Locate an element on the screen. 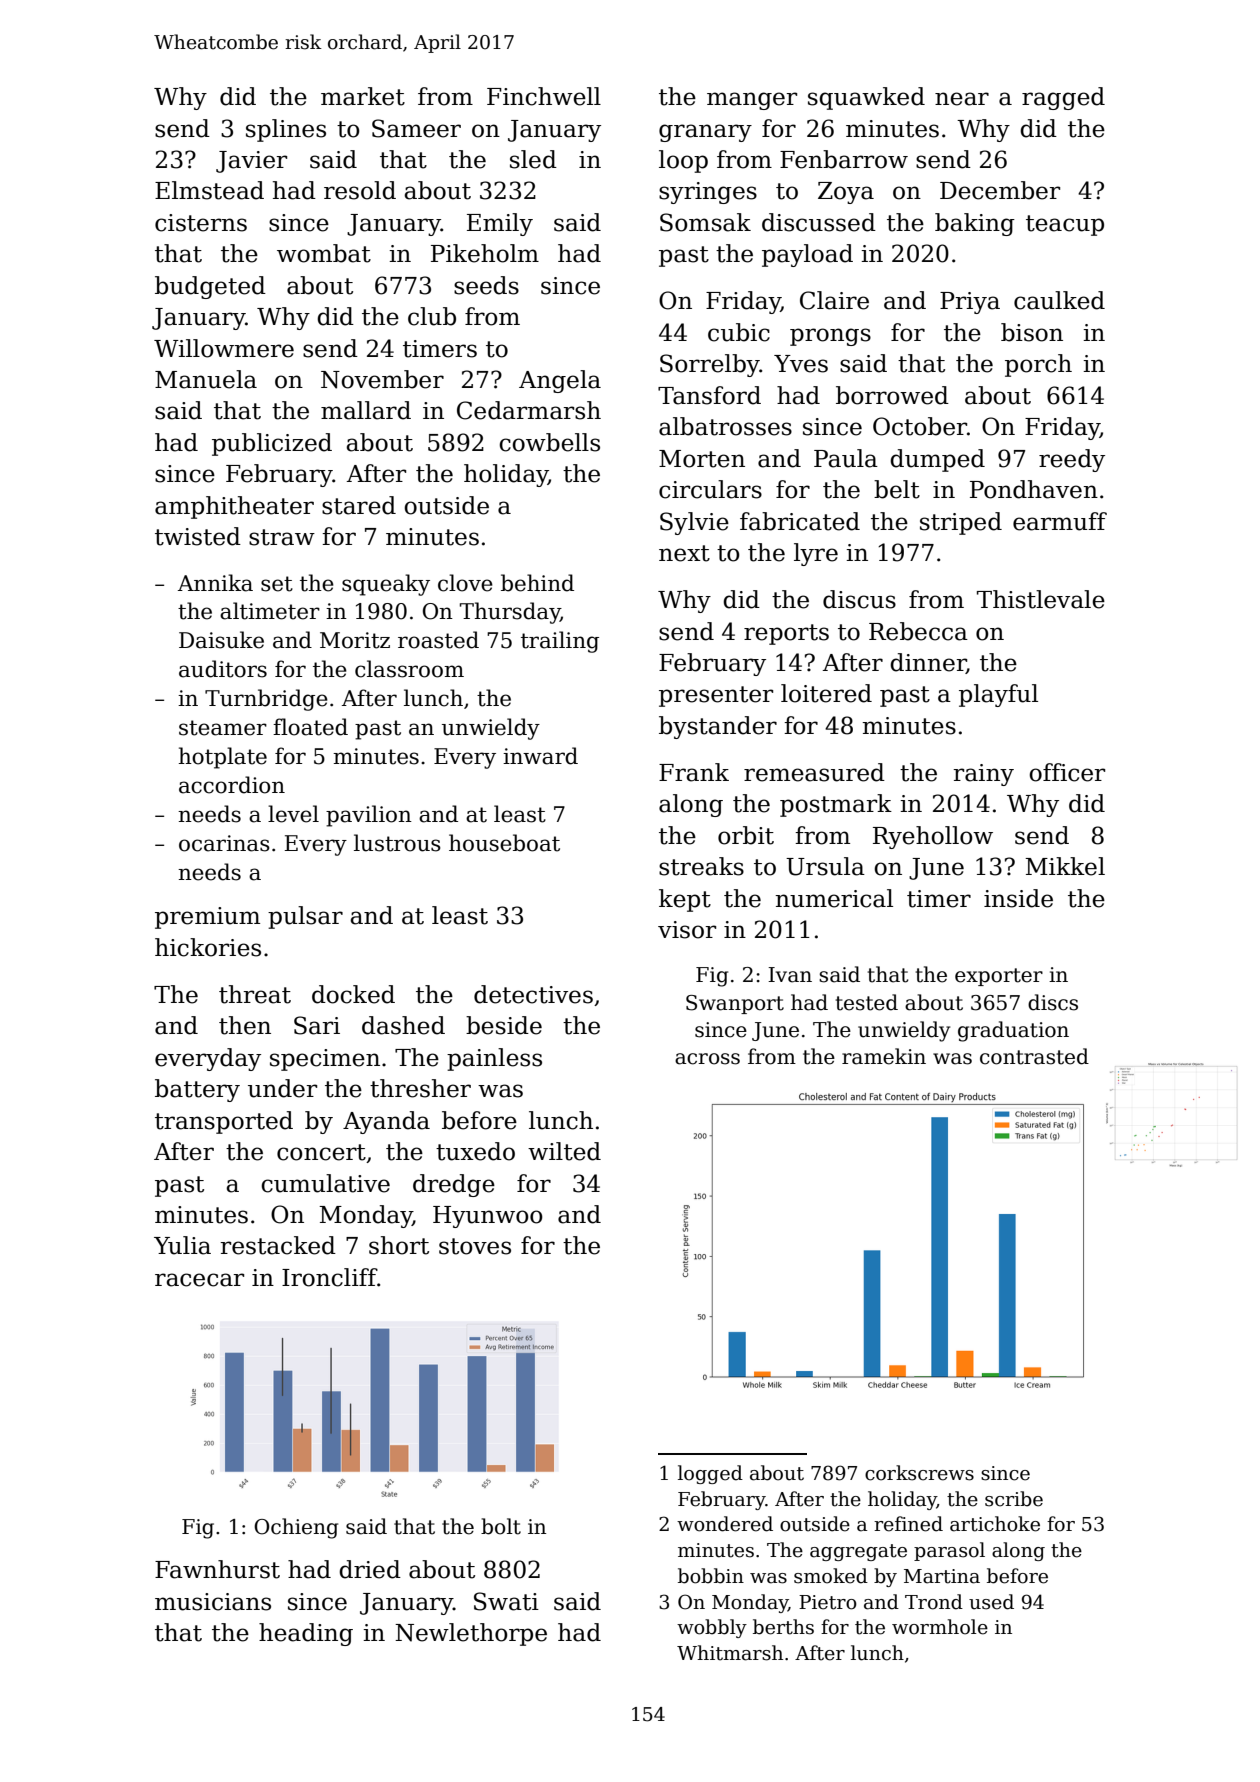 The width and height of the screenshot is (1260, 1782). battery is located at coordinates (197, 1090).
